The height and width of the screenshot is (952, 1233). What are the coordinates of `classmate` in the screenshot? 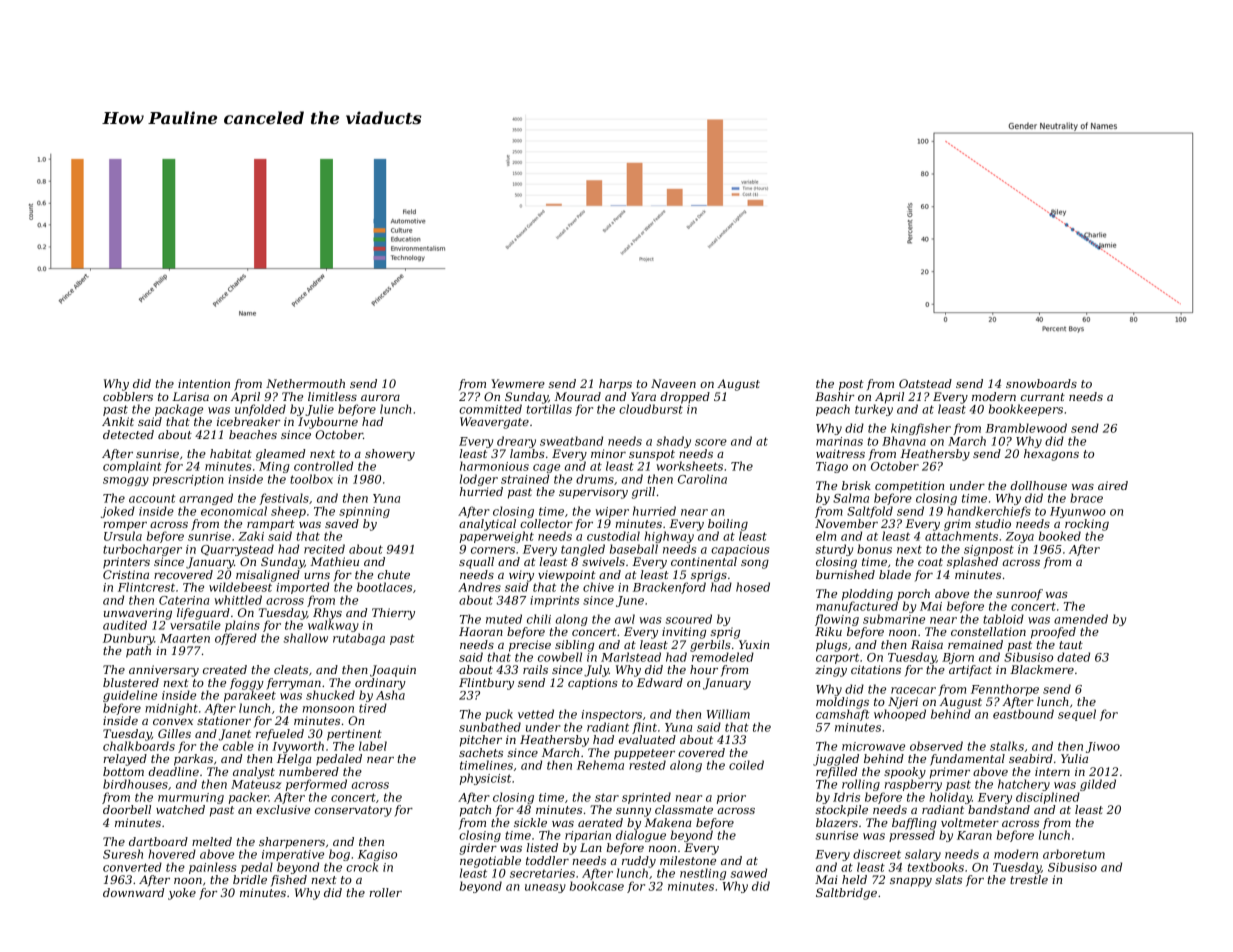 It's located at (684, 809).
